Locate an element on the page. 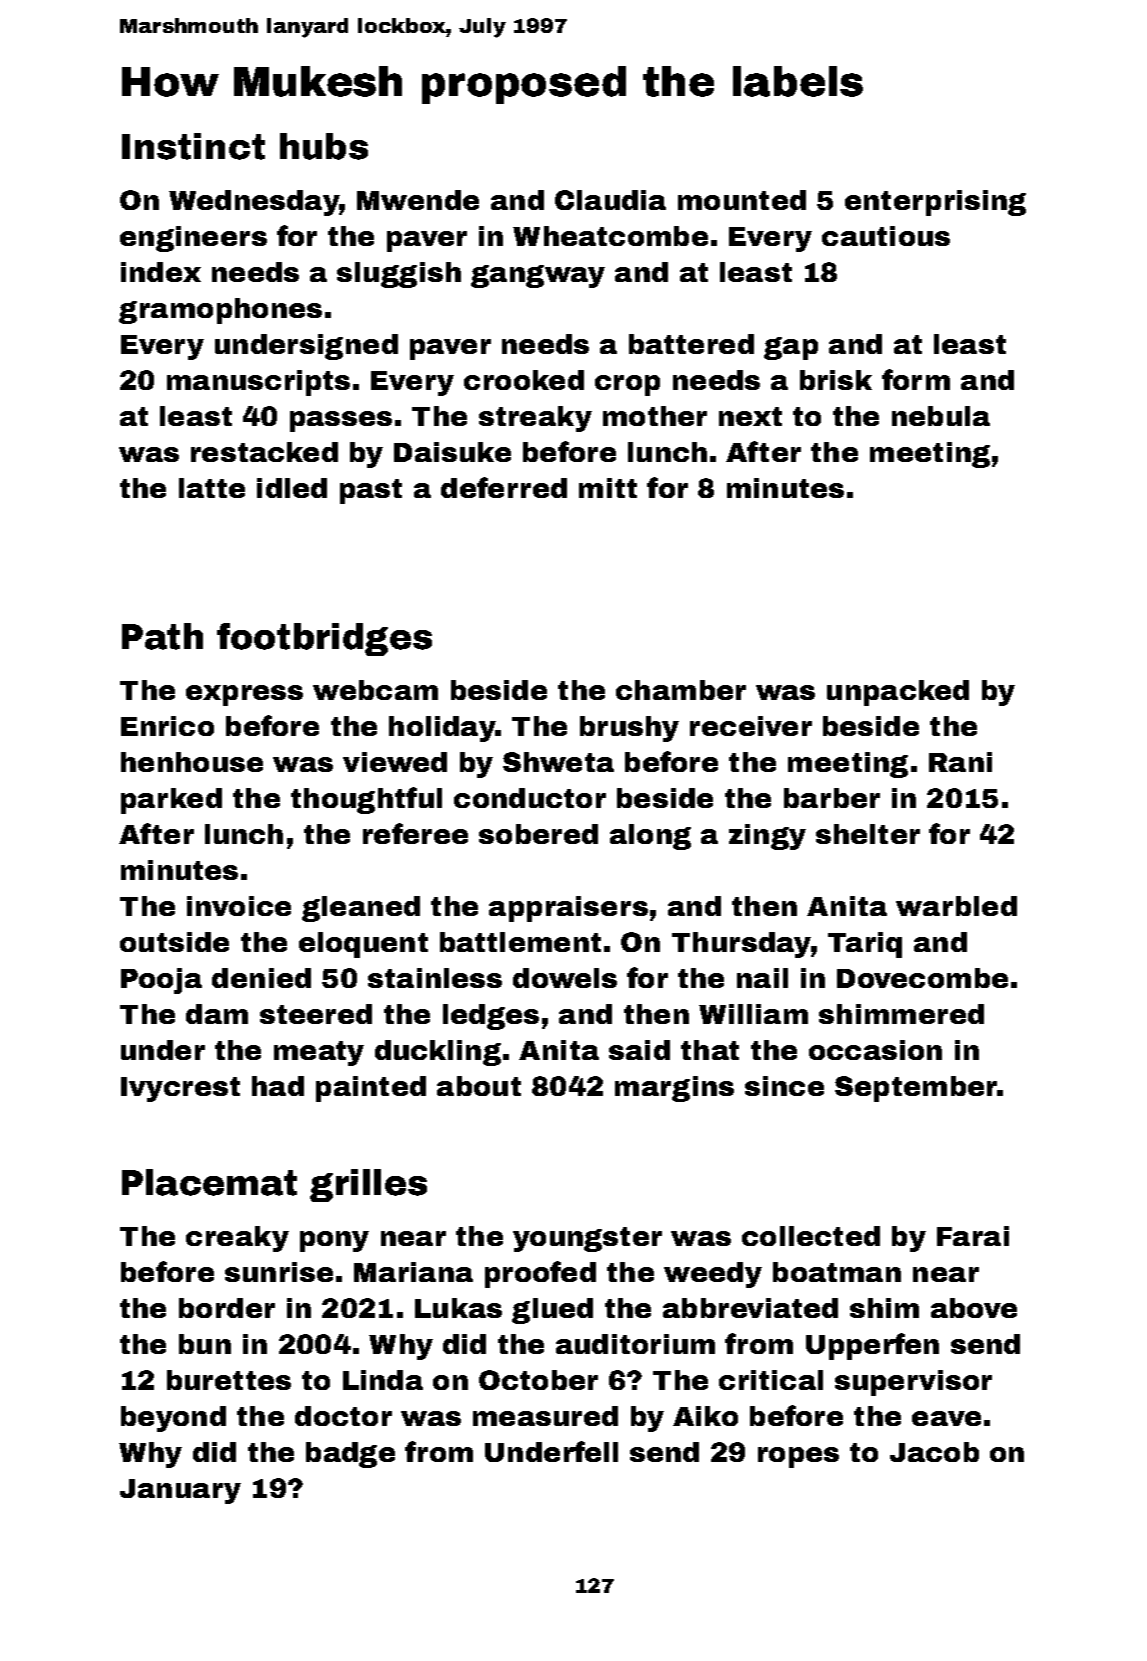 This image has height=1661, width=1147. zingy is located at coordinates (767, 837).
